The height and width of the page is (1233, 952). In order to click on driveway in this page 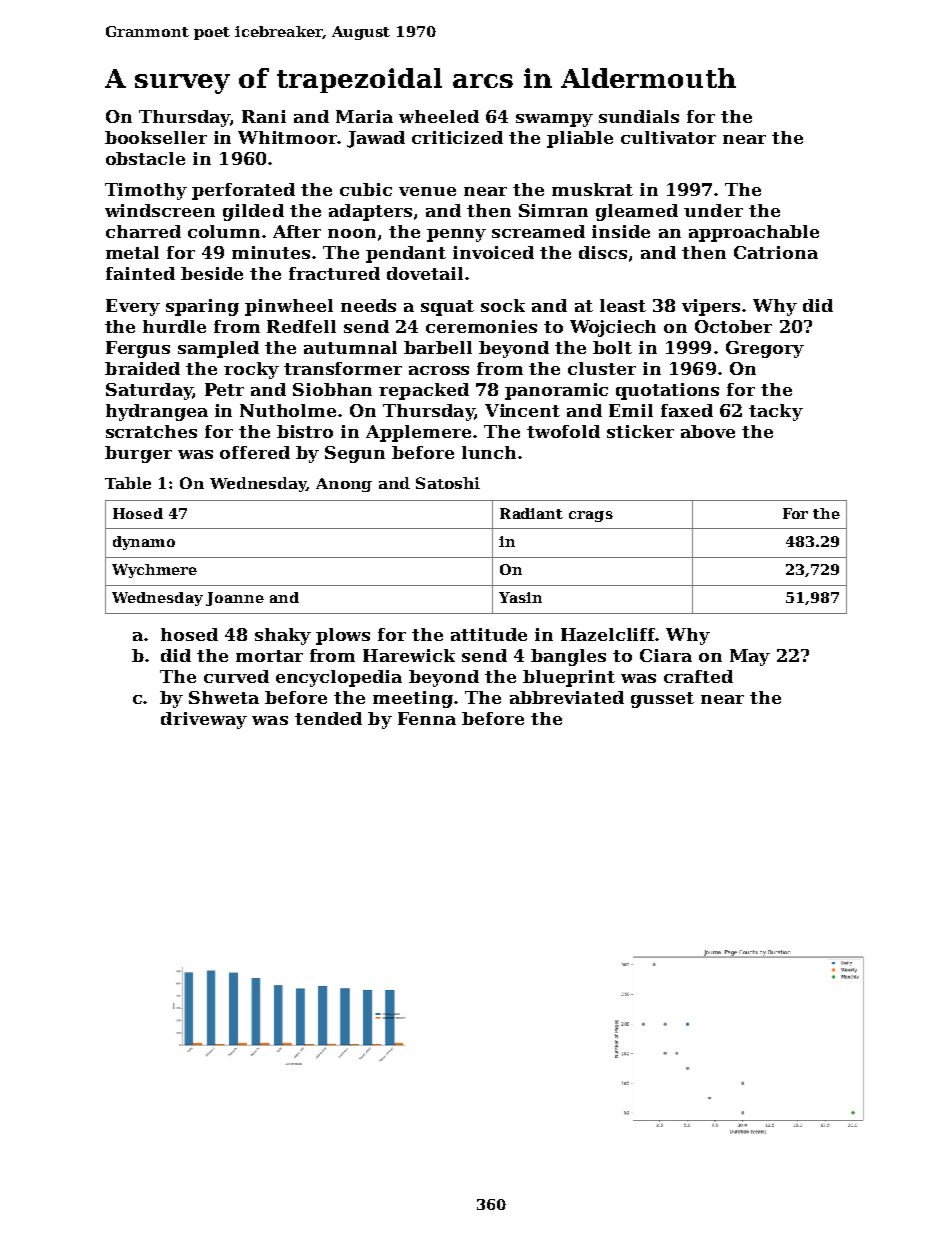, I will do `click(204, 720)`.
